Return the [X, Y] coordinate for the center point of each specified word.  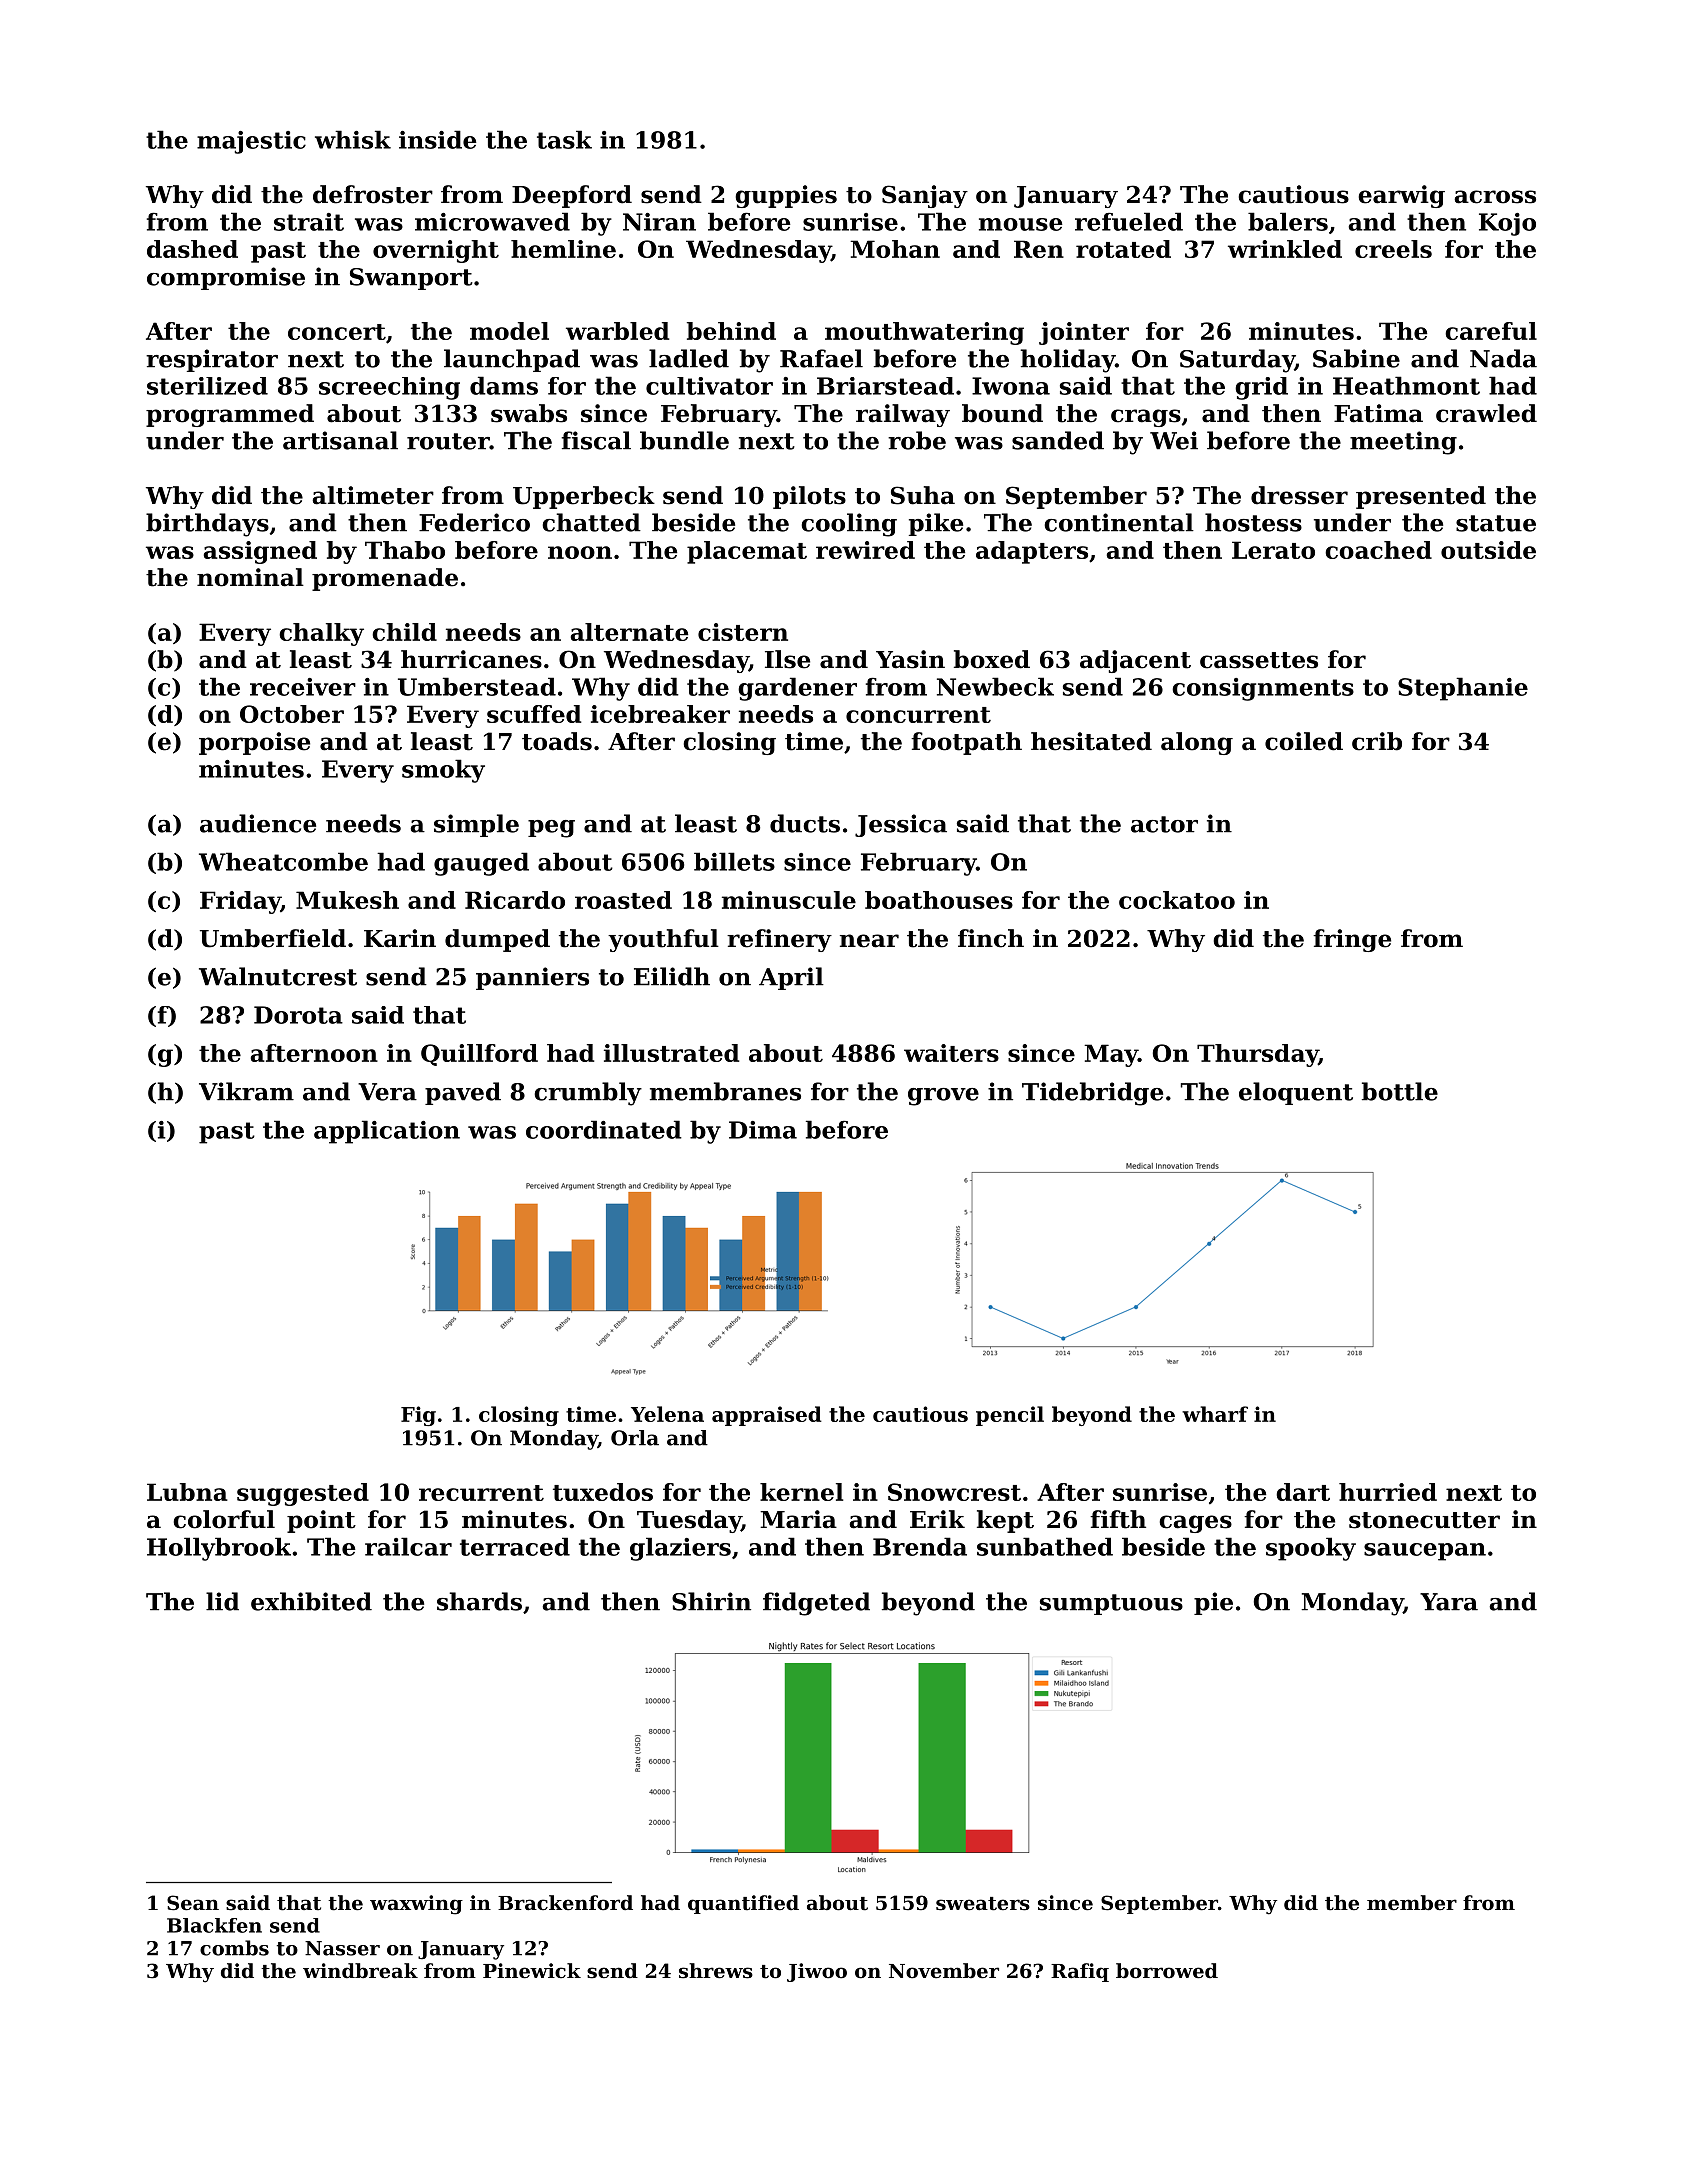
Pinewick [532, 1971]
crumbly [588, 1094]
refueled [1129, 221]
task [564, 139]
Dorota [298, 1015]
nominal [250, 577]
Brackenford [565, 1903]
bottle [1400, 1091]
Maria [798, 1519]
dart [1303, 1492]
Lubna [187, 1492]
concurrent [918, 715]
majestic [251, 142]
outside [1488, 550]
